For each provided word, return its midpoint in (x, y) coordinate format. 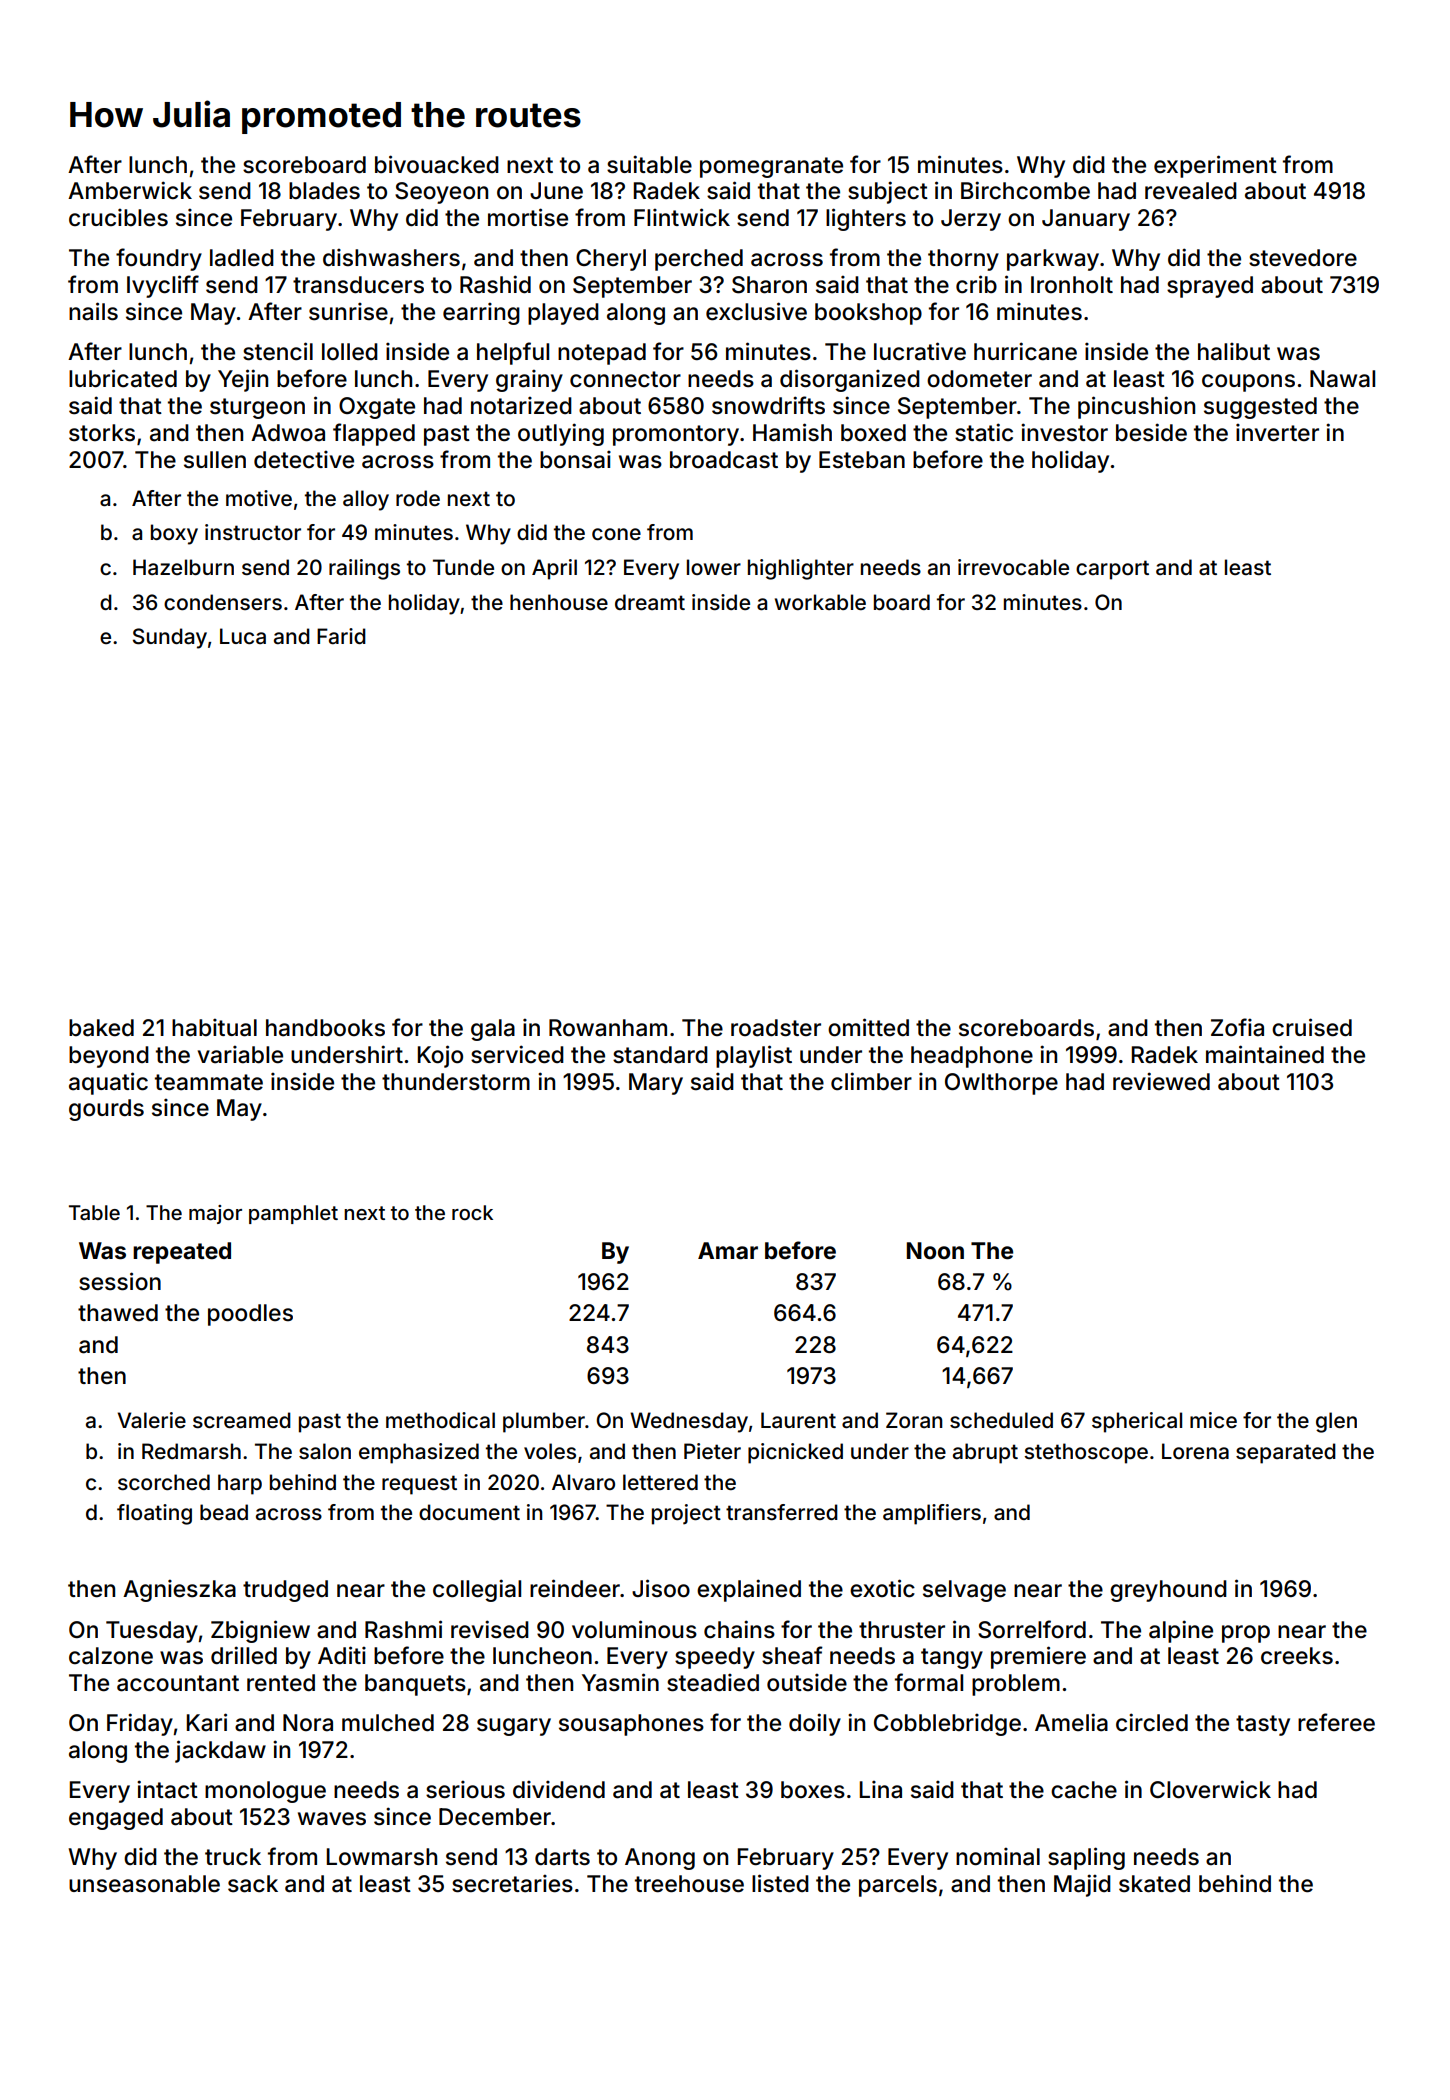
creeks (1297, 1656)
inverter (1277, 432)
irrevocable (1013, 567)
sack (253, 1884)
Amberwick (130, 190)
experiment (1215, 166)
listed (780, 1883)
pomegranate (771, 167)
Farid (341, 636)
